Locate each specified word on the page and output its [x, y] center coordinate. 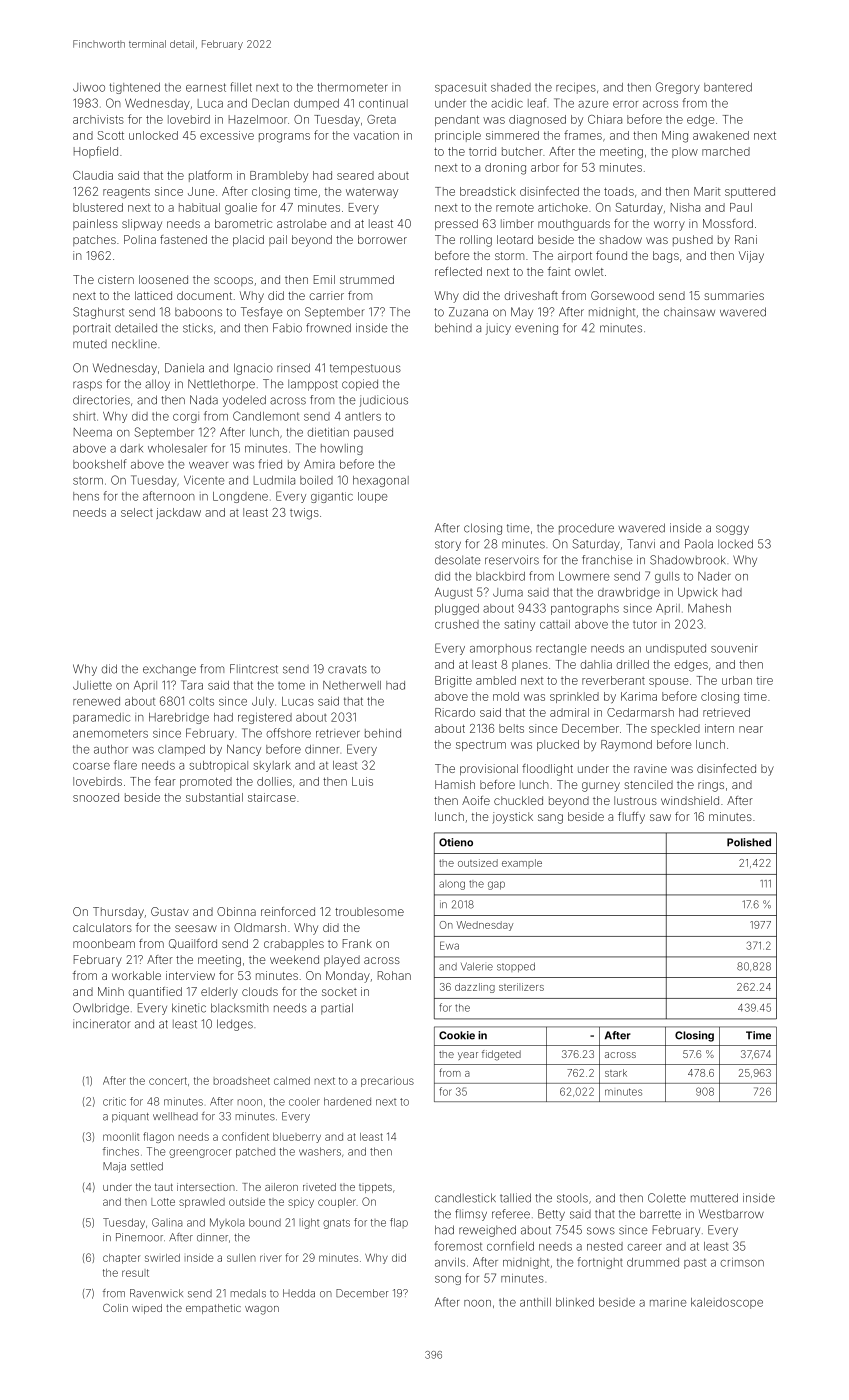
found [611, 255]
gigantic [332, 497]
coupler [337, 1203]
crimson [742, 1262]
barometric [243, 223]
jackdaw [178, 513]
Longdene [240, 497]
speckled [675, 729]
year [468, 1056]
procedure [586, 529]
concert [168, 1081]
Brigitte [453, 682]
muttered [714, 1198]
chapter [121, 1259]
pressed [456, 225]
